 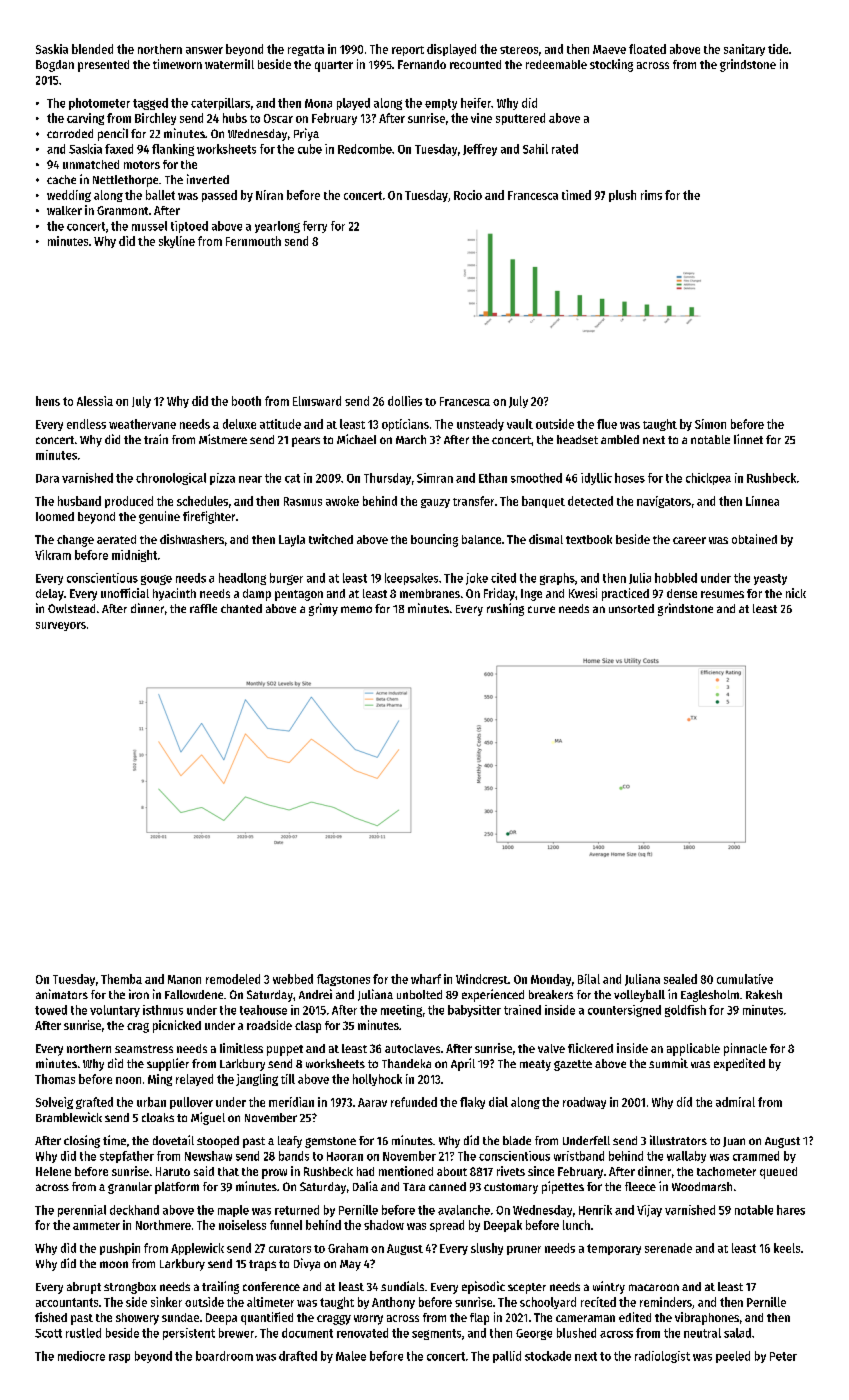 I want to click on Rocio, so click(x=468, y=195).
